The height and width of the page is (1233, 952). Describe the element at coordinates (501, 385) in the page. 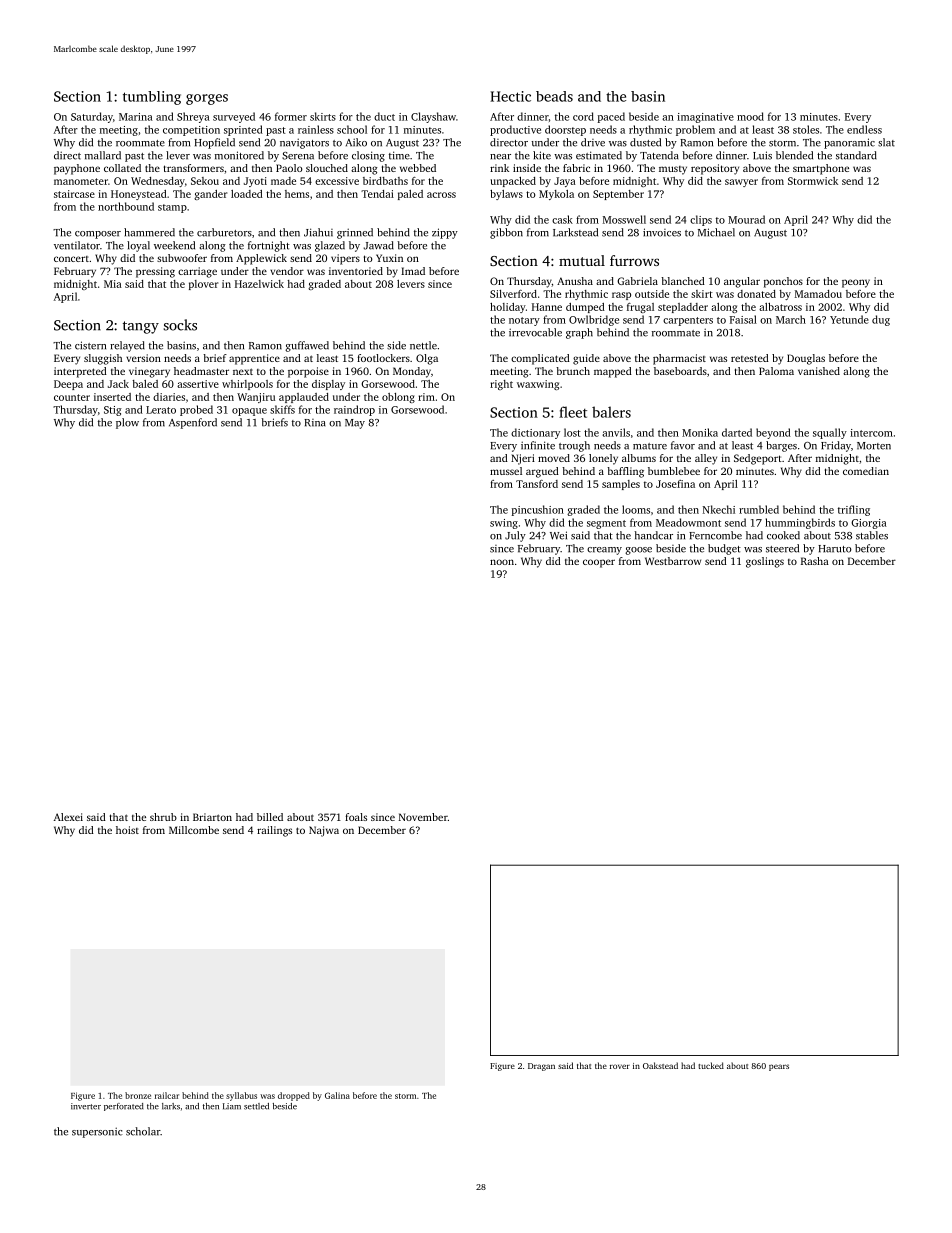

I see `right` at that location.
